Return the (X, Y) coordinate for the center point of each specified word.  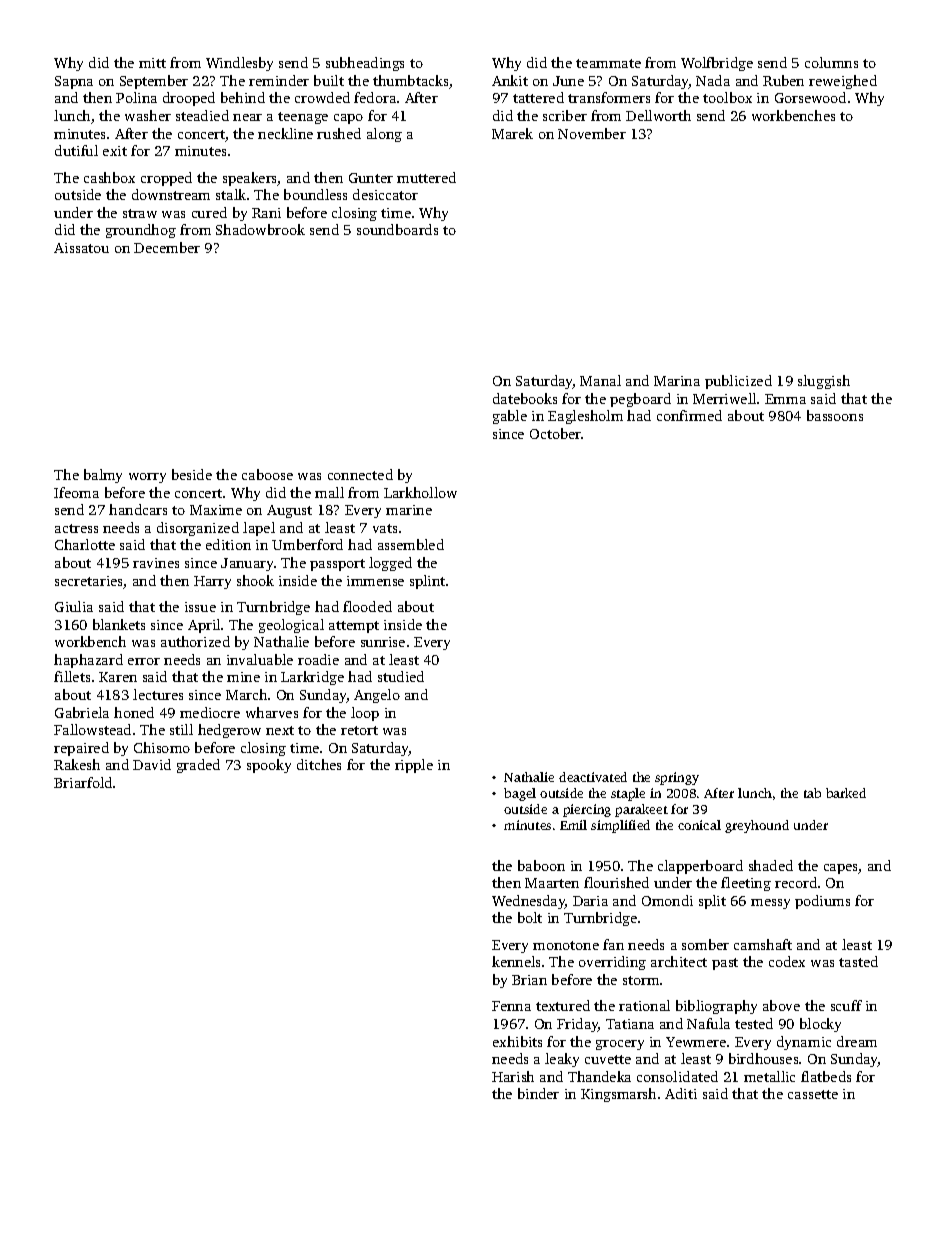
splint (427, 582)
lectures (158, 694)
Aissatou (81, 248)
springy (677, 778)
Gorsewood (810, 97)
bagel (520, 794)
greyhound (757, 826)
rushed (339, 133)
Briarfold (83, 782)
